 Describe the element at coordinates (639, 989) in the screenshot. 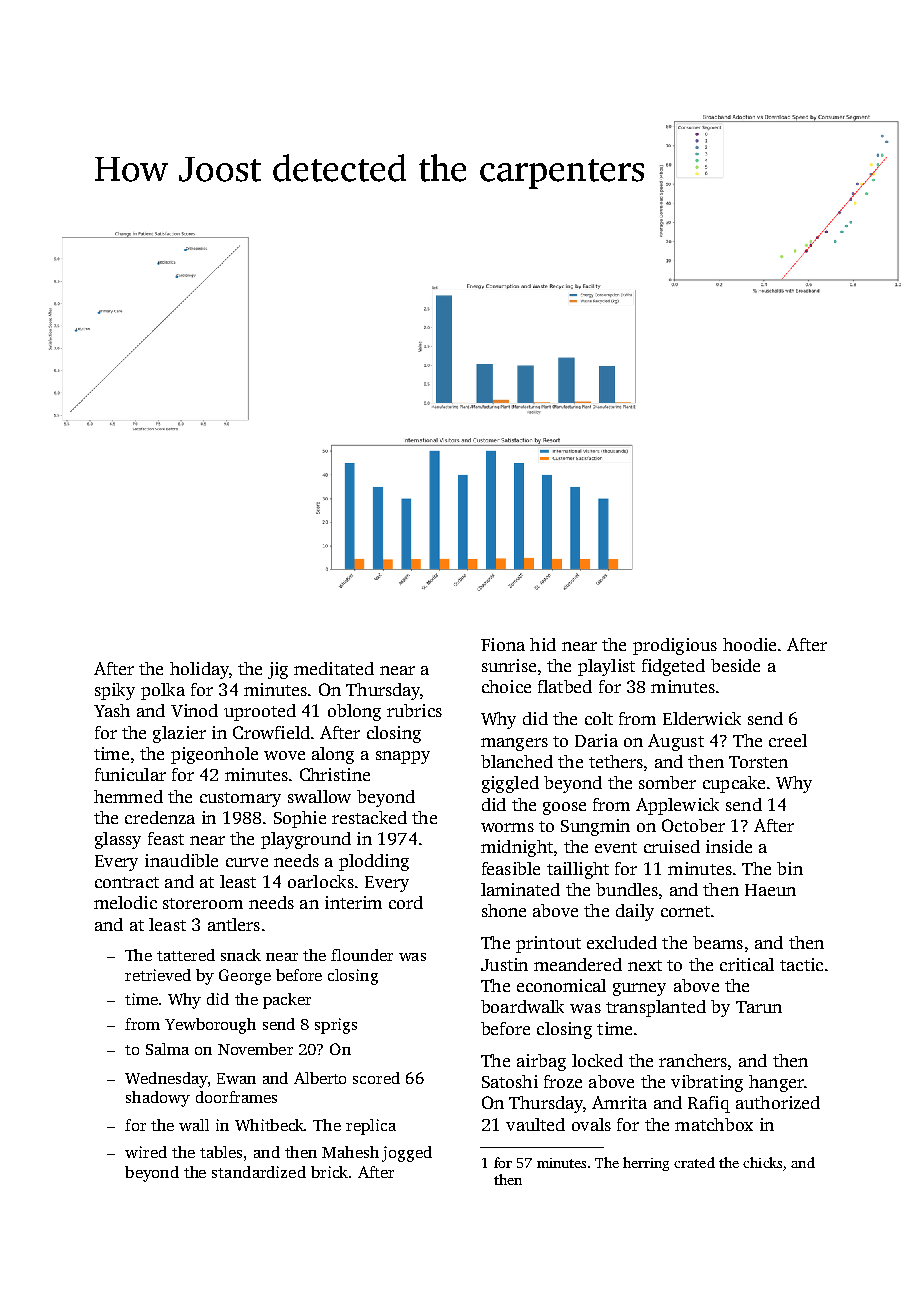

I see `gurney` at that location.
